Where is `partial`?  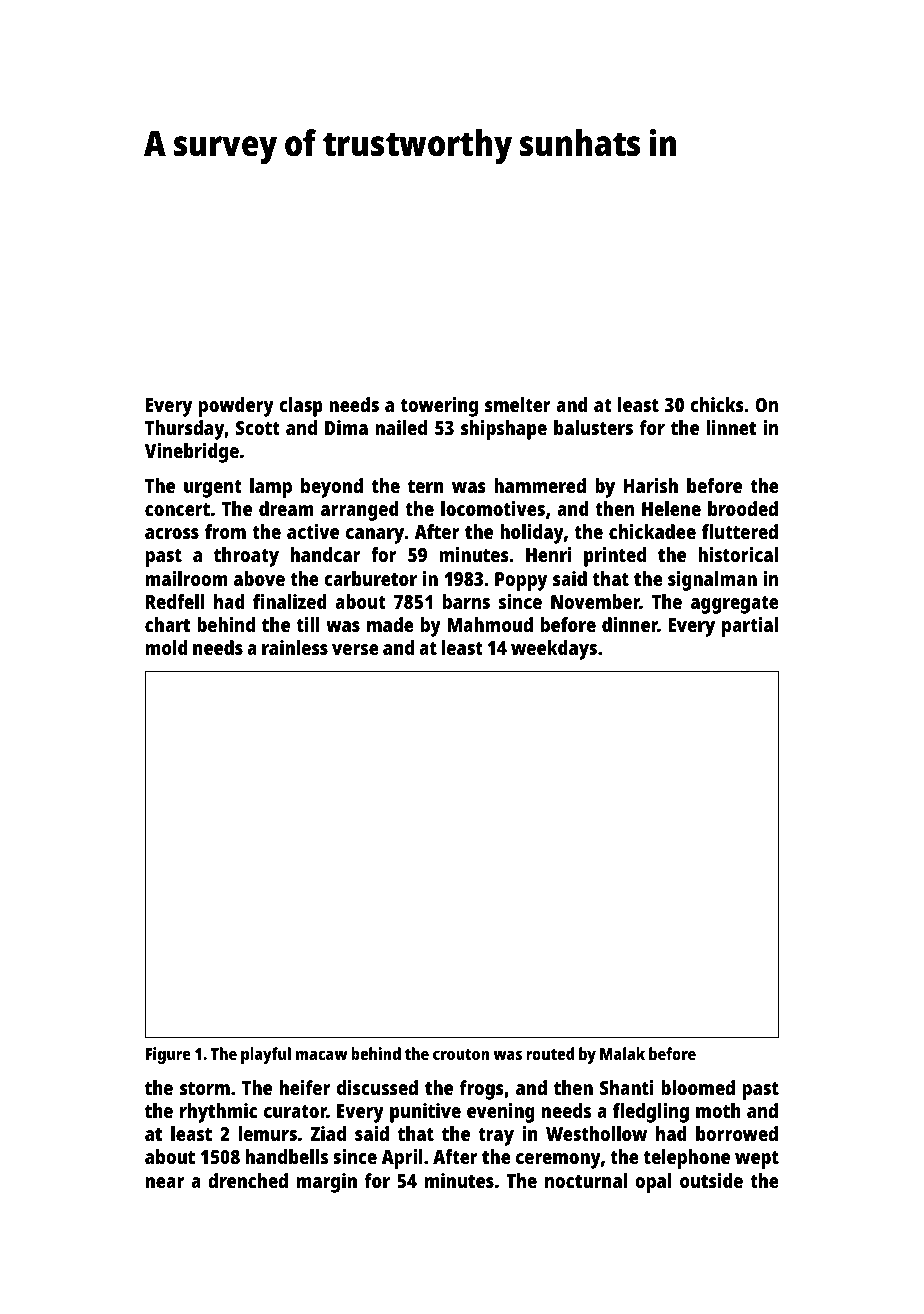 partial is located at coordinates (750, 627).
